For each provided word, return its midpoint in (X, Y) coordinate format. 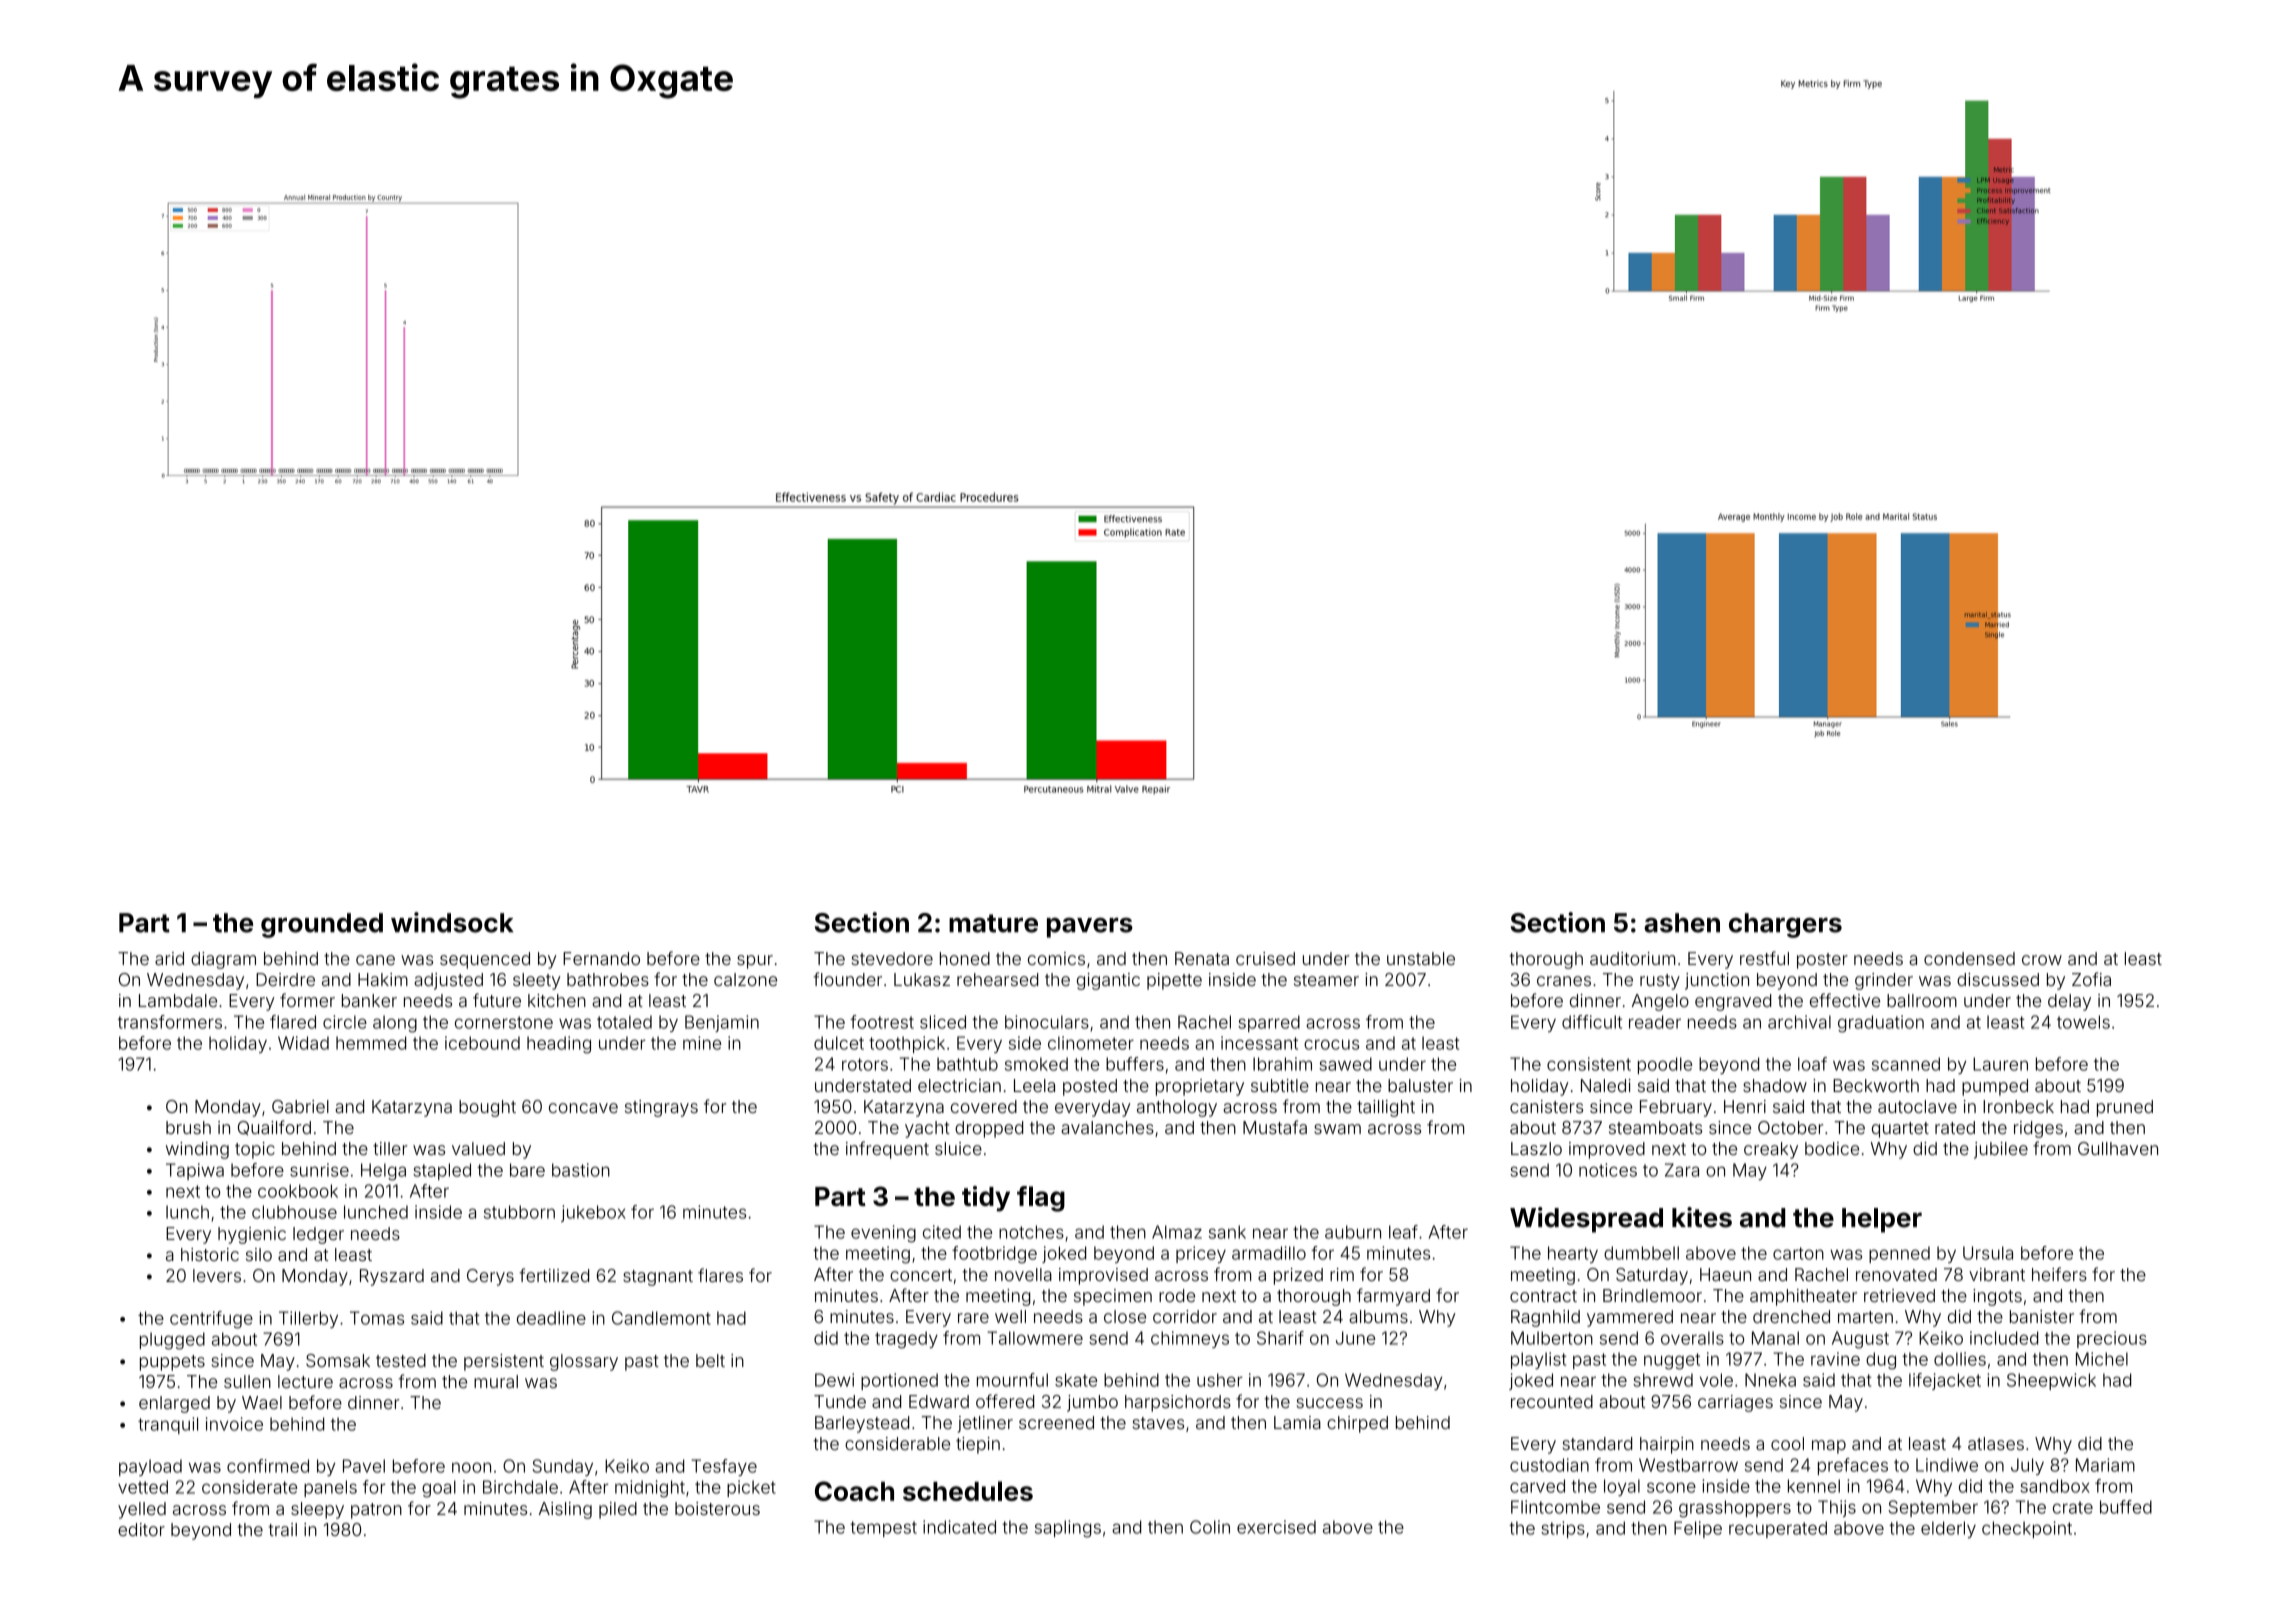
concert (921, 1275)
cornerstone (504, 1022)
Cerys (490, 1277)
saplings (1068, 1529)
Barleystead (862, 1424)
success (1330, 1403)
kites (1702, 1217)
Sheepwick (2051, 1381)
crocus (1331, 1044)
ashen (1682, 923)
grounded (322, 925)
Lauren (2000, 1064)
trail (282, 1529)
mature (993, 923)
